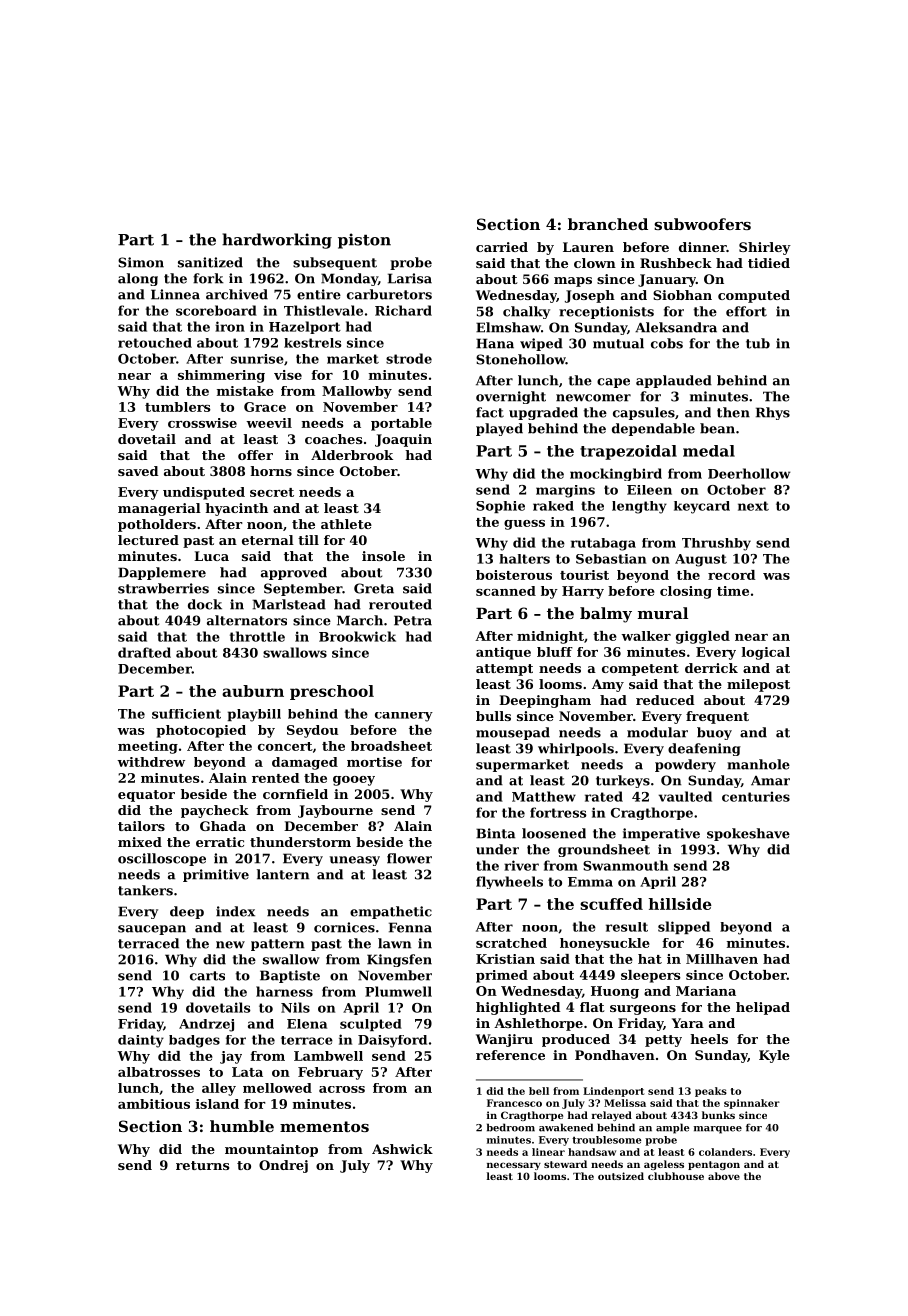 The height and width of the document is (1316, 908). Describe the element at coordinates (495, 833) in the document. I see `Binta` at that location.
